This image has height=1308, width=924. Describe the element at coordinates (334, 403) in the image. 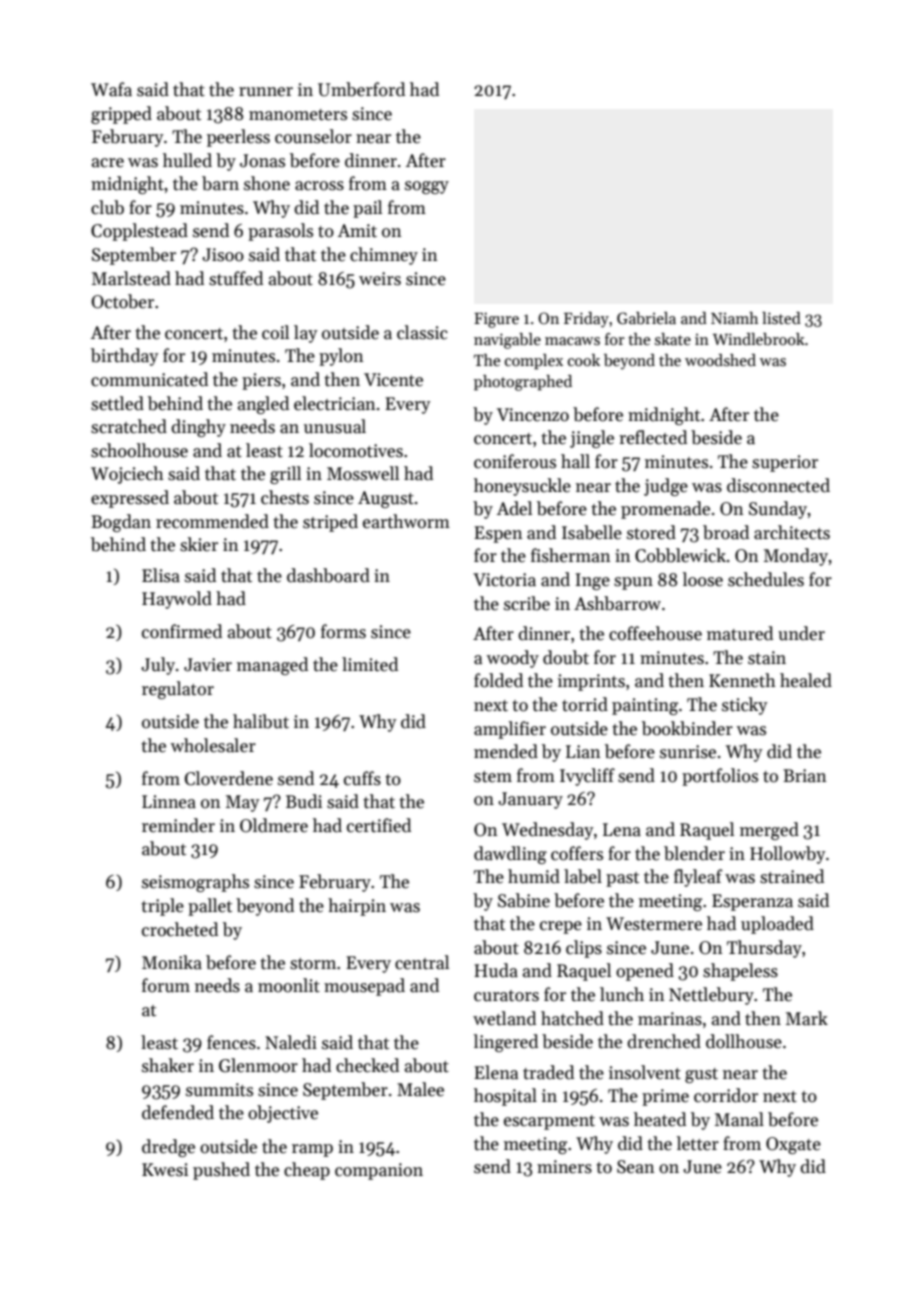

I see `electrician` at that location.
